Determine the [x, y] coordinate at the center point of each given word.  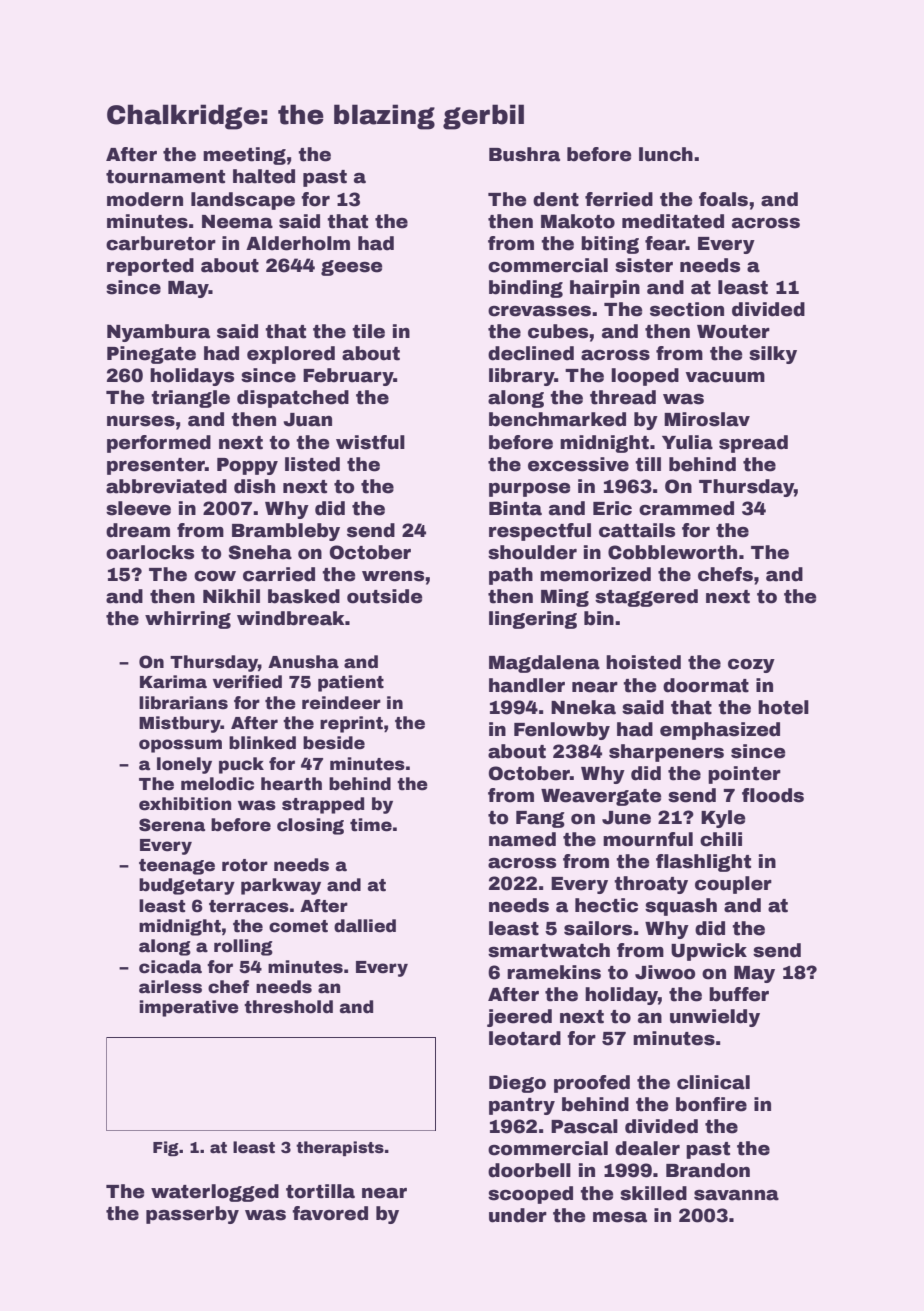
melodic [217, 784]
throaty [651, 885]
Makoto [578, 221]
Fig [166, 1148]
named [522, 839]
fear [665, 243]
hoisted [643, 662]
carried [279, 574]
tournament [165, 177]
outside [384, 596]
